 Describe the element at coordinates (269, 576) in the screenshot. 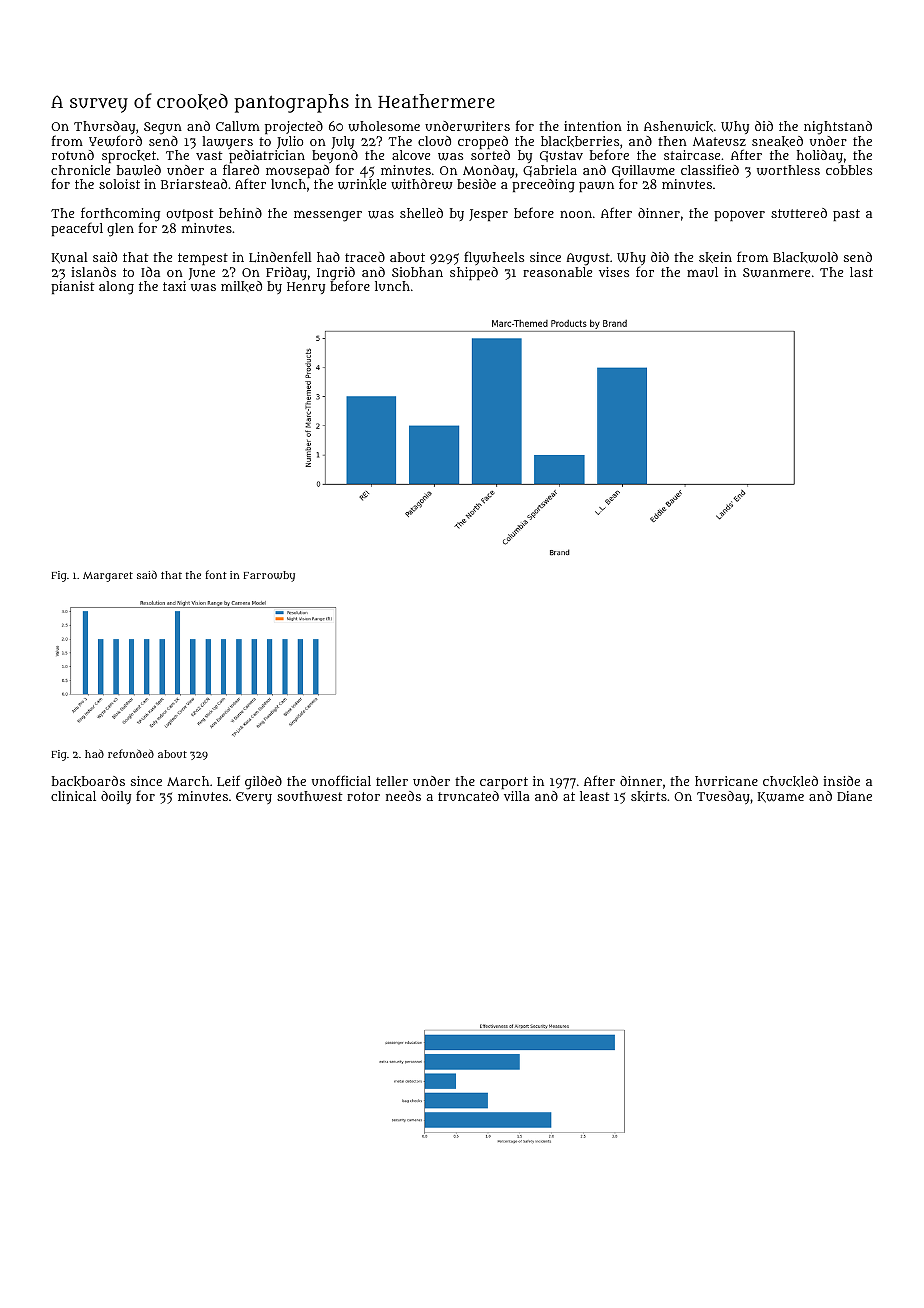

I see `Farrowby` at that location.
